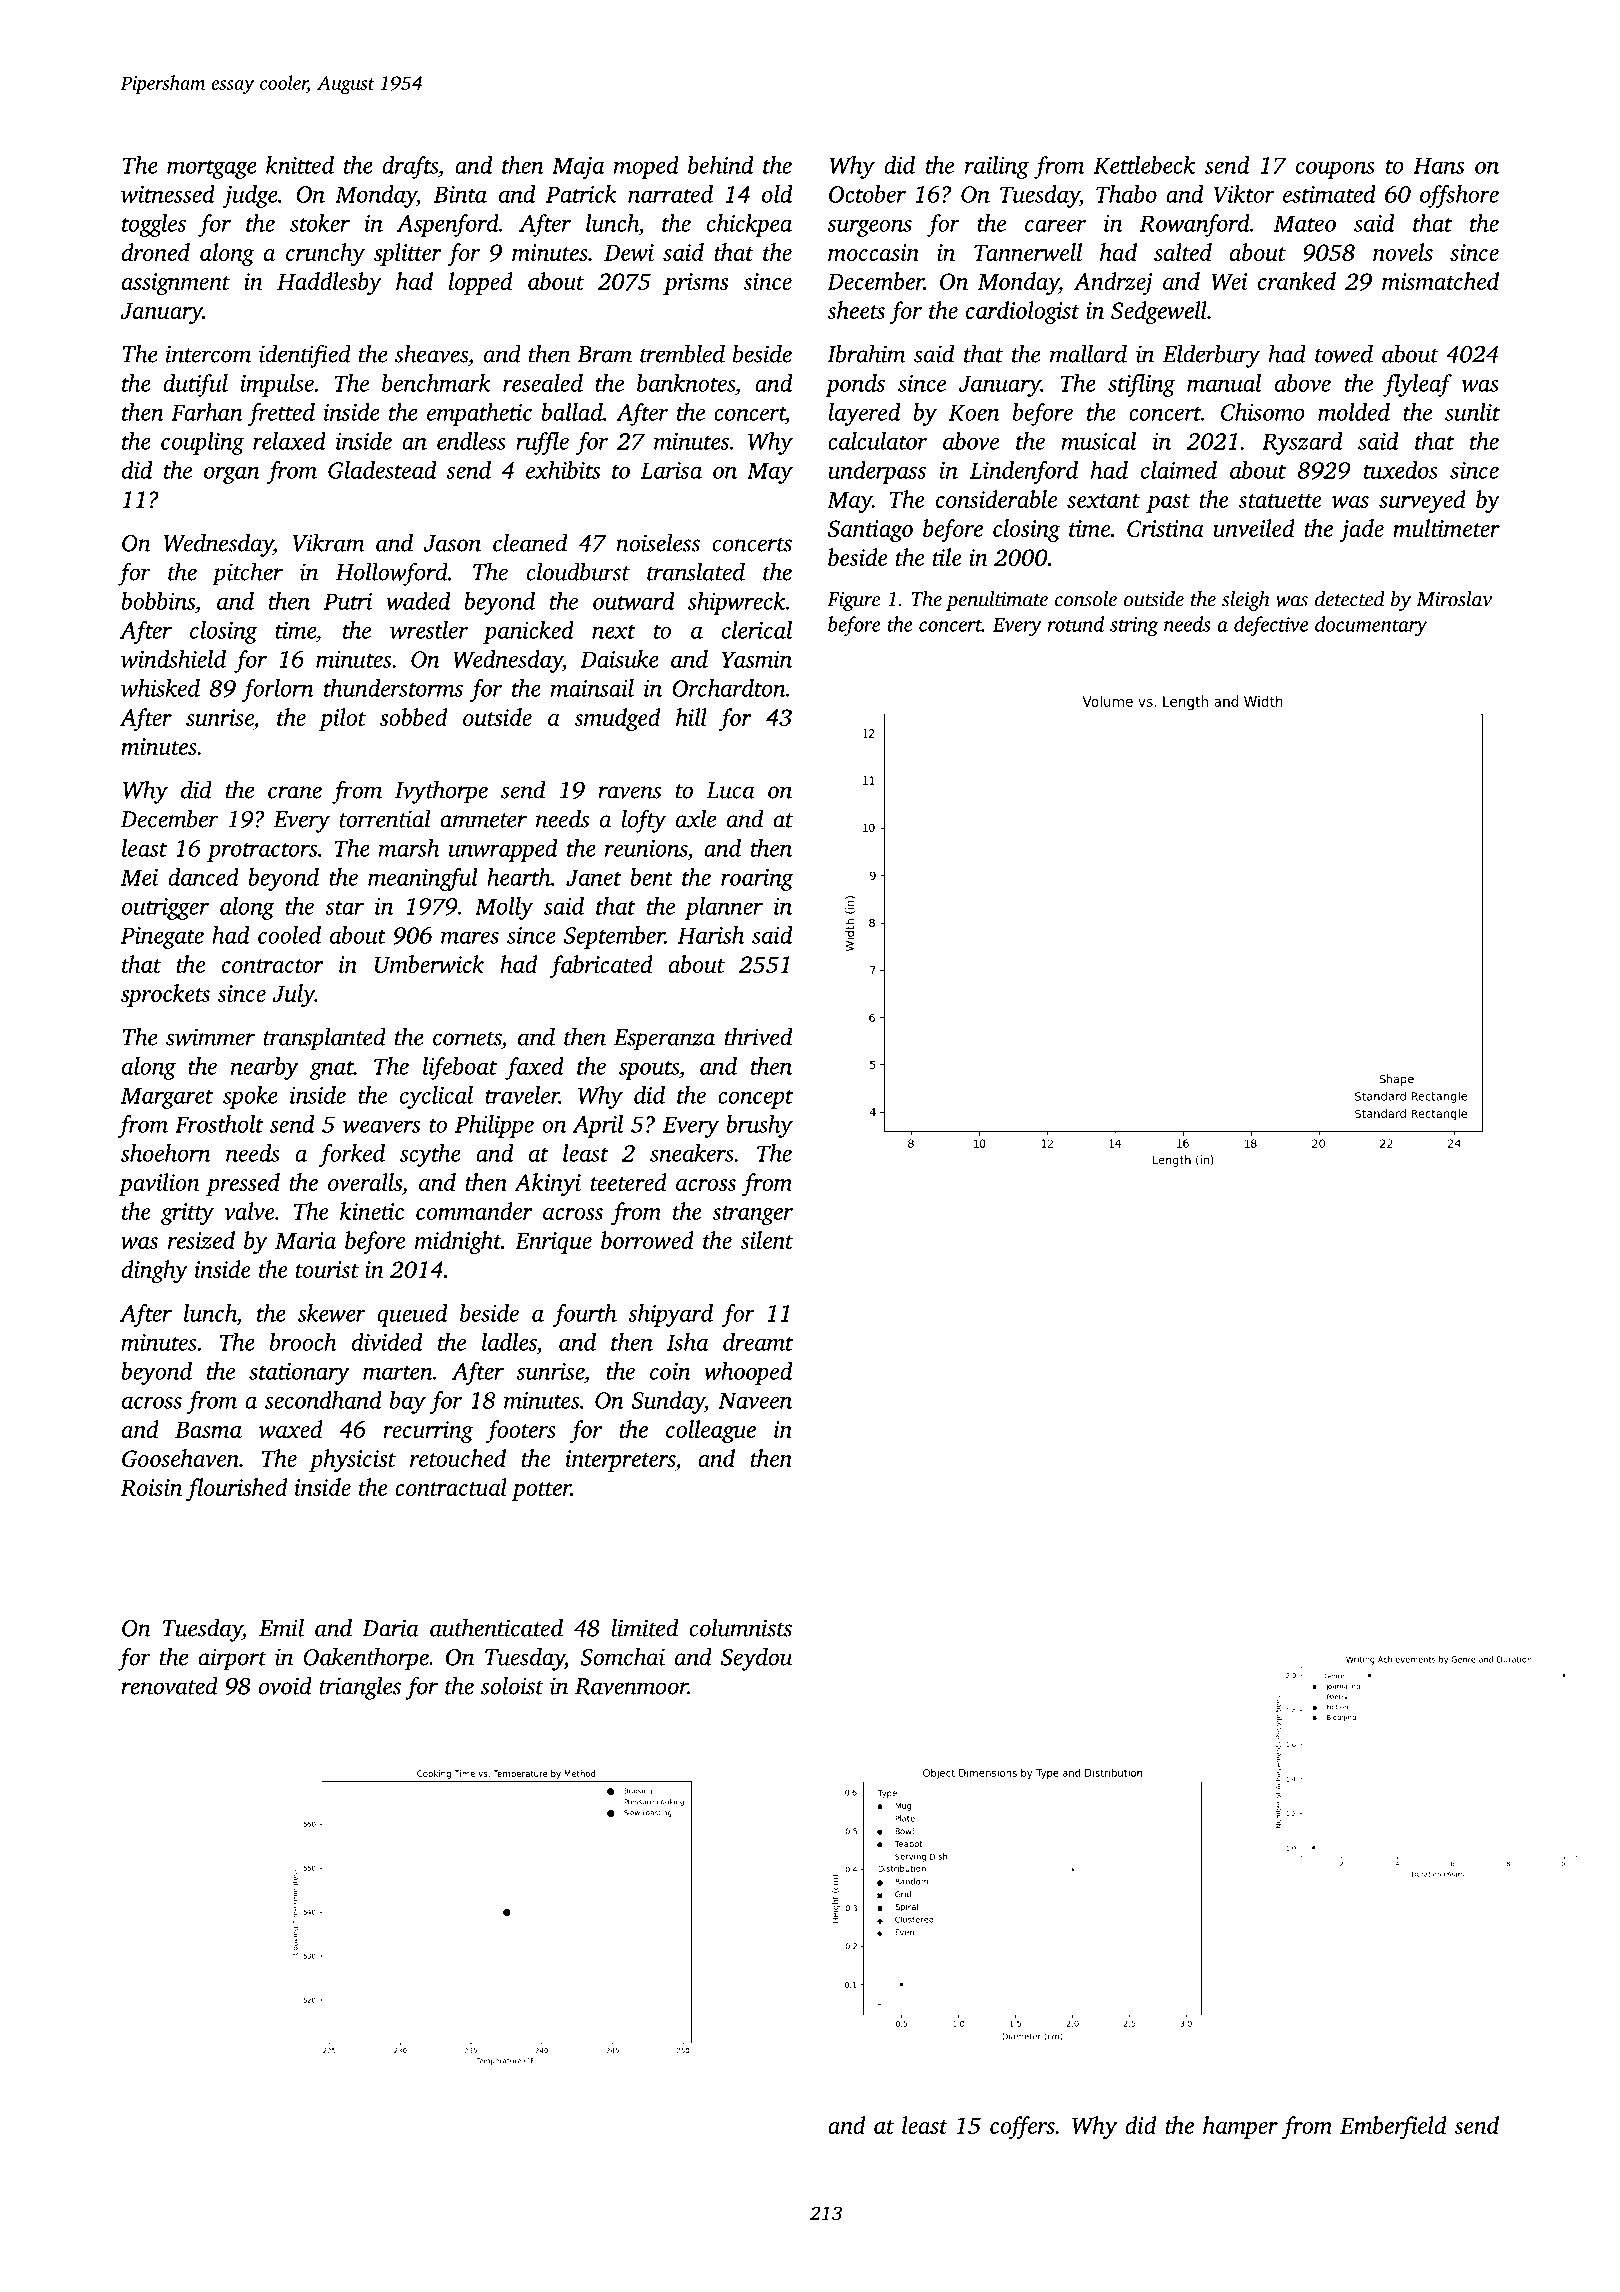  Describe the element at coordinates (755, 1401) in the screenshot. I see `Naveen` at that location.
